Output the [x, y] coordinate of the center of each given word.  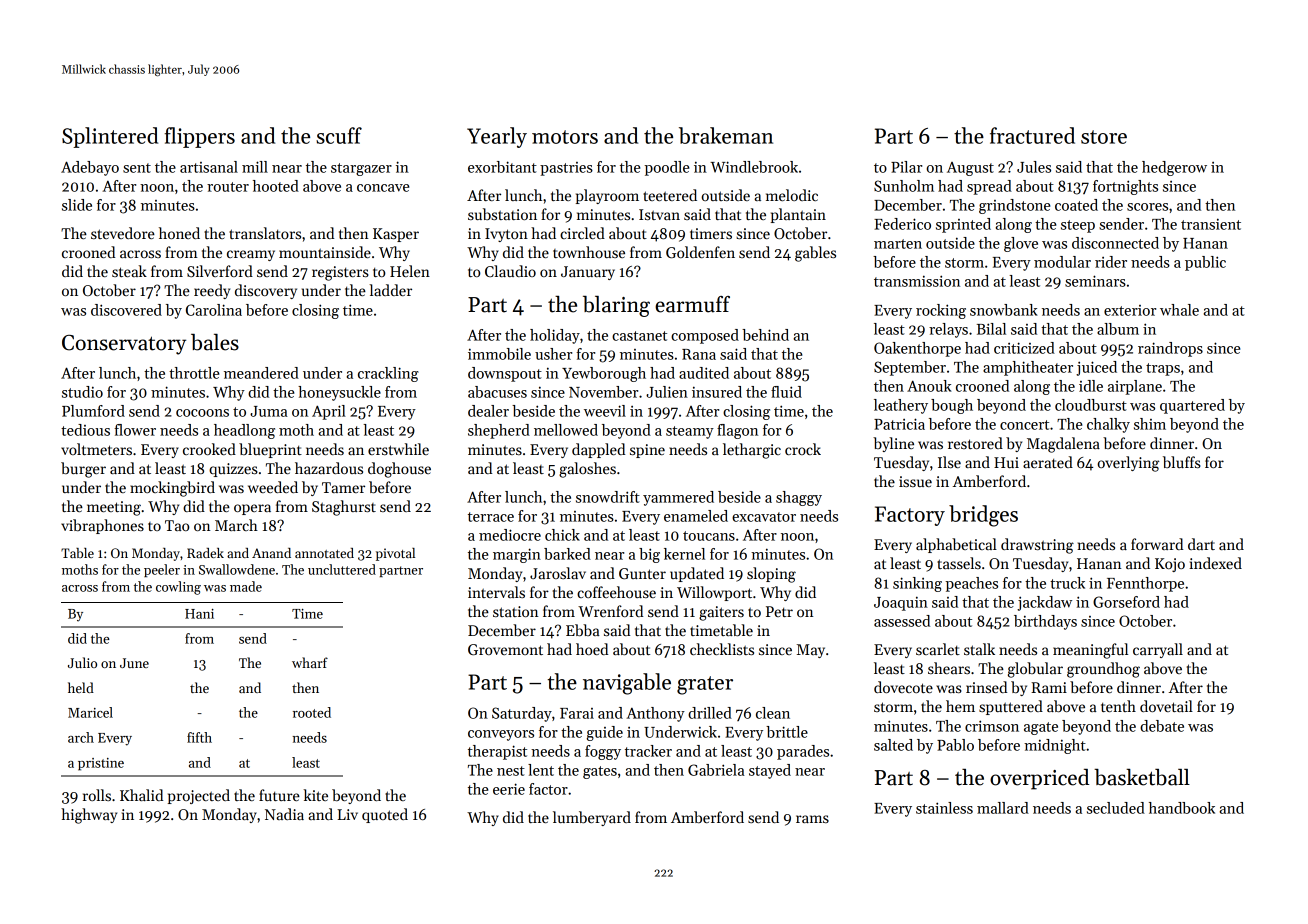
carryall [1158, 650]
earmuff [692, 304]
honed [179, 233]
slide [77, 205]
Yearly [497, 137]
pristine [101, 764]
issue [915, 481]
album [1118, 329]
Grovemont [505, 649]
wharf [310, 662]
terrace [491, 517]
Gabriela [716, 770]
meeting [114, 508]
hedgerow [1174, 168]
